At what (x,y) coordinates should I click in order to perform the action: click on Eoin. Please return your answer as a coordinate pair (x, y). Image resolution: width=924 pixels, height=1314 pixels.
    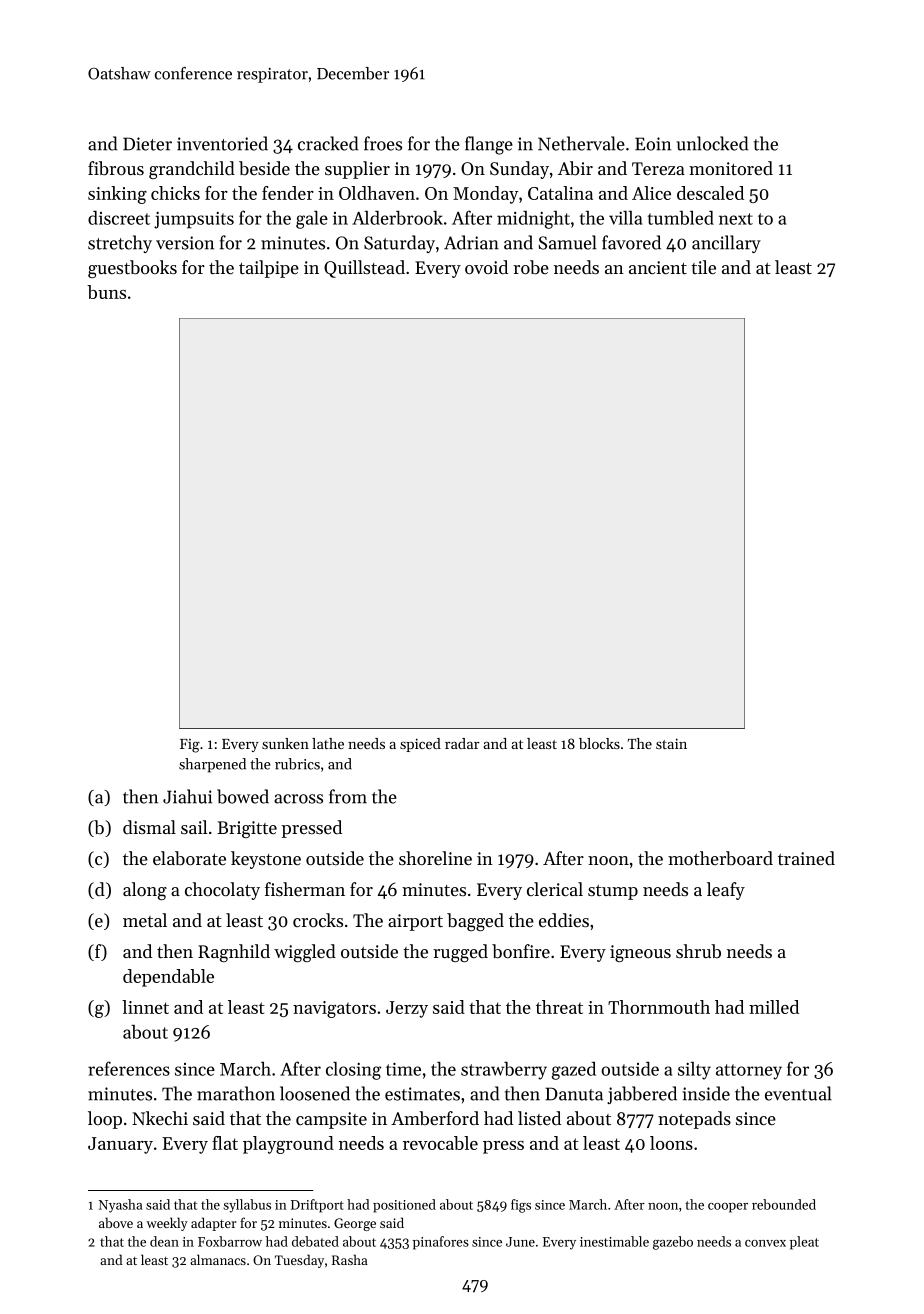
    Looking at the image, I should click on (653, 144).
